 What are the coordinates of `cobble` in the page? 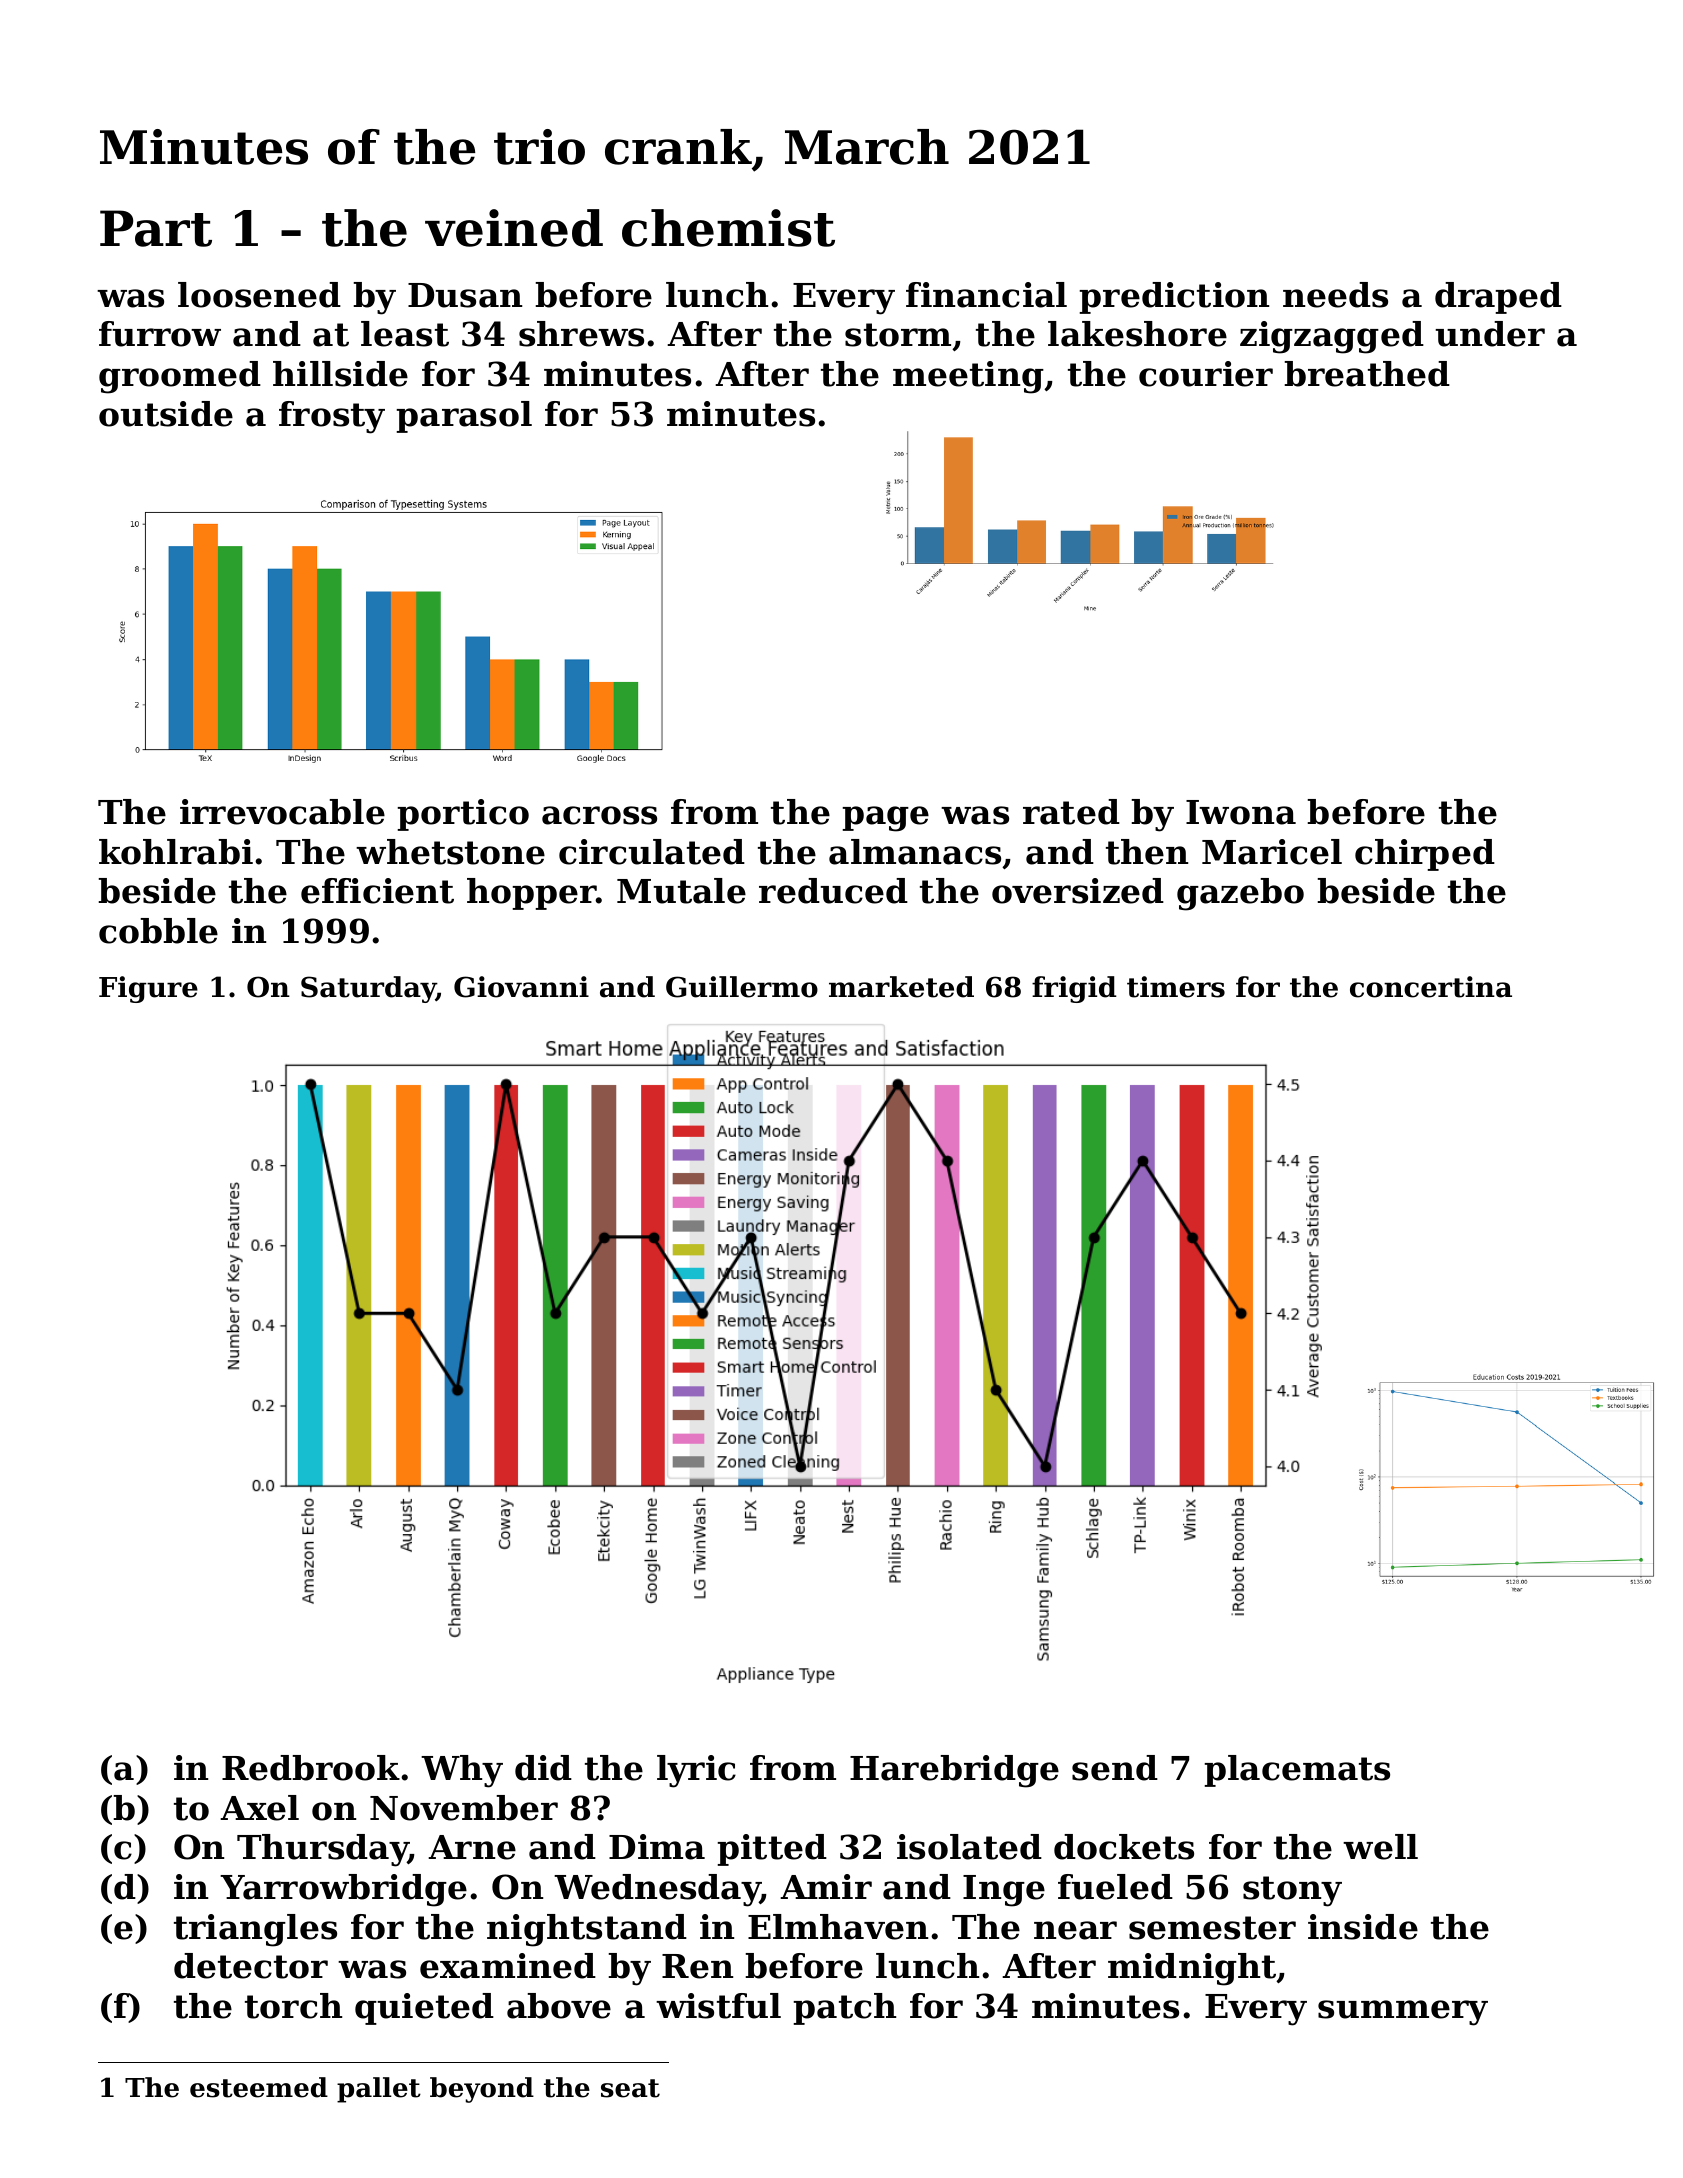 It's located at (158, 931).
